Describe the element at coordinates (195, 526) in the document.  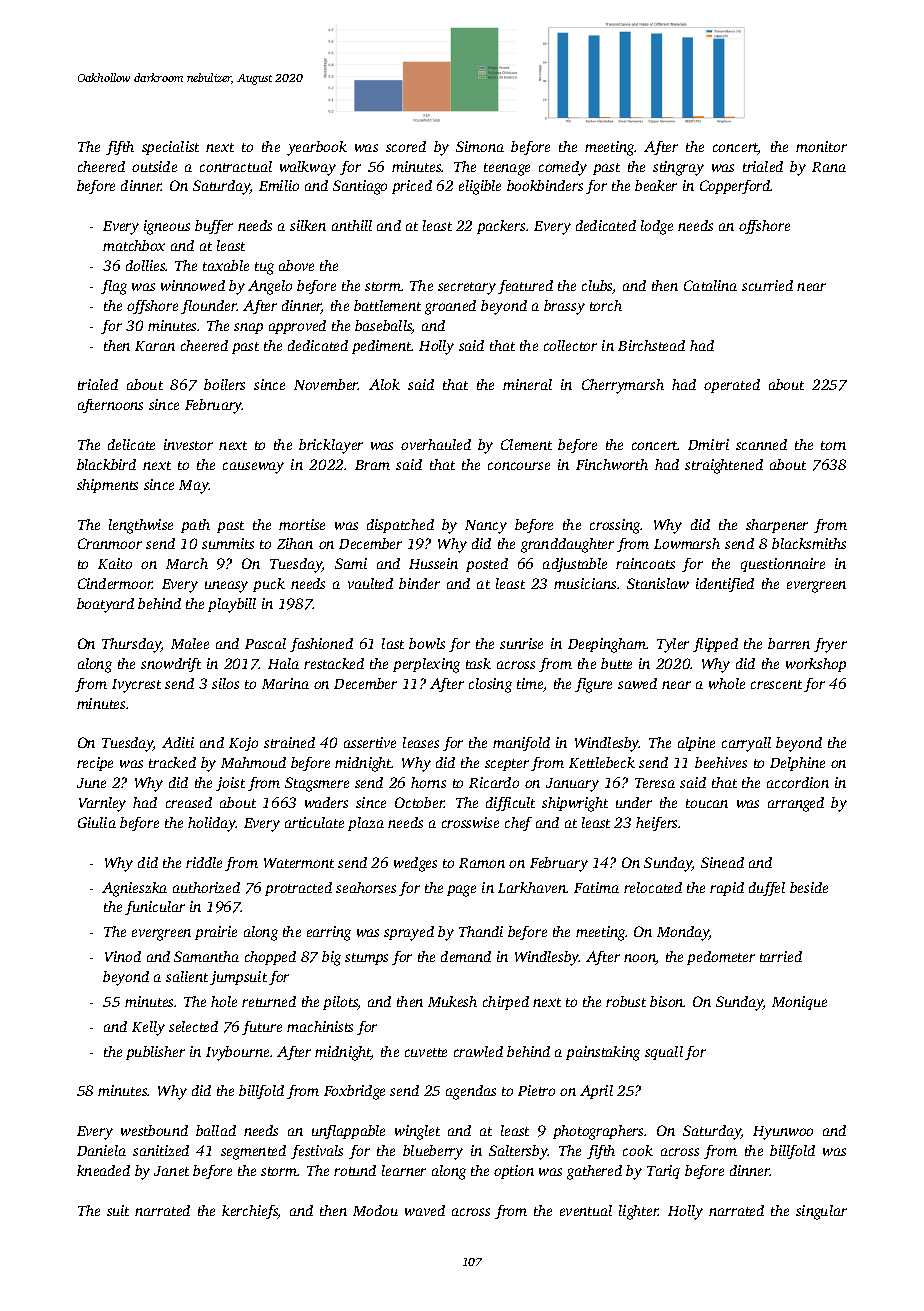
I see `path` at that location.
